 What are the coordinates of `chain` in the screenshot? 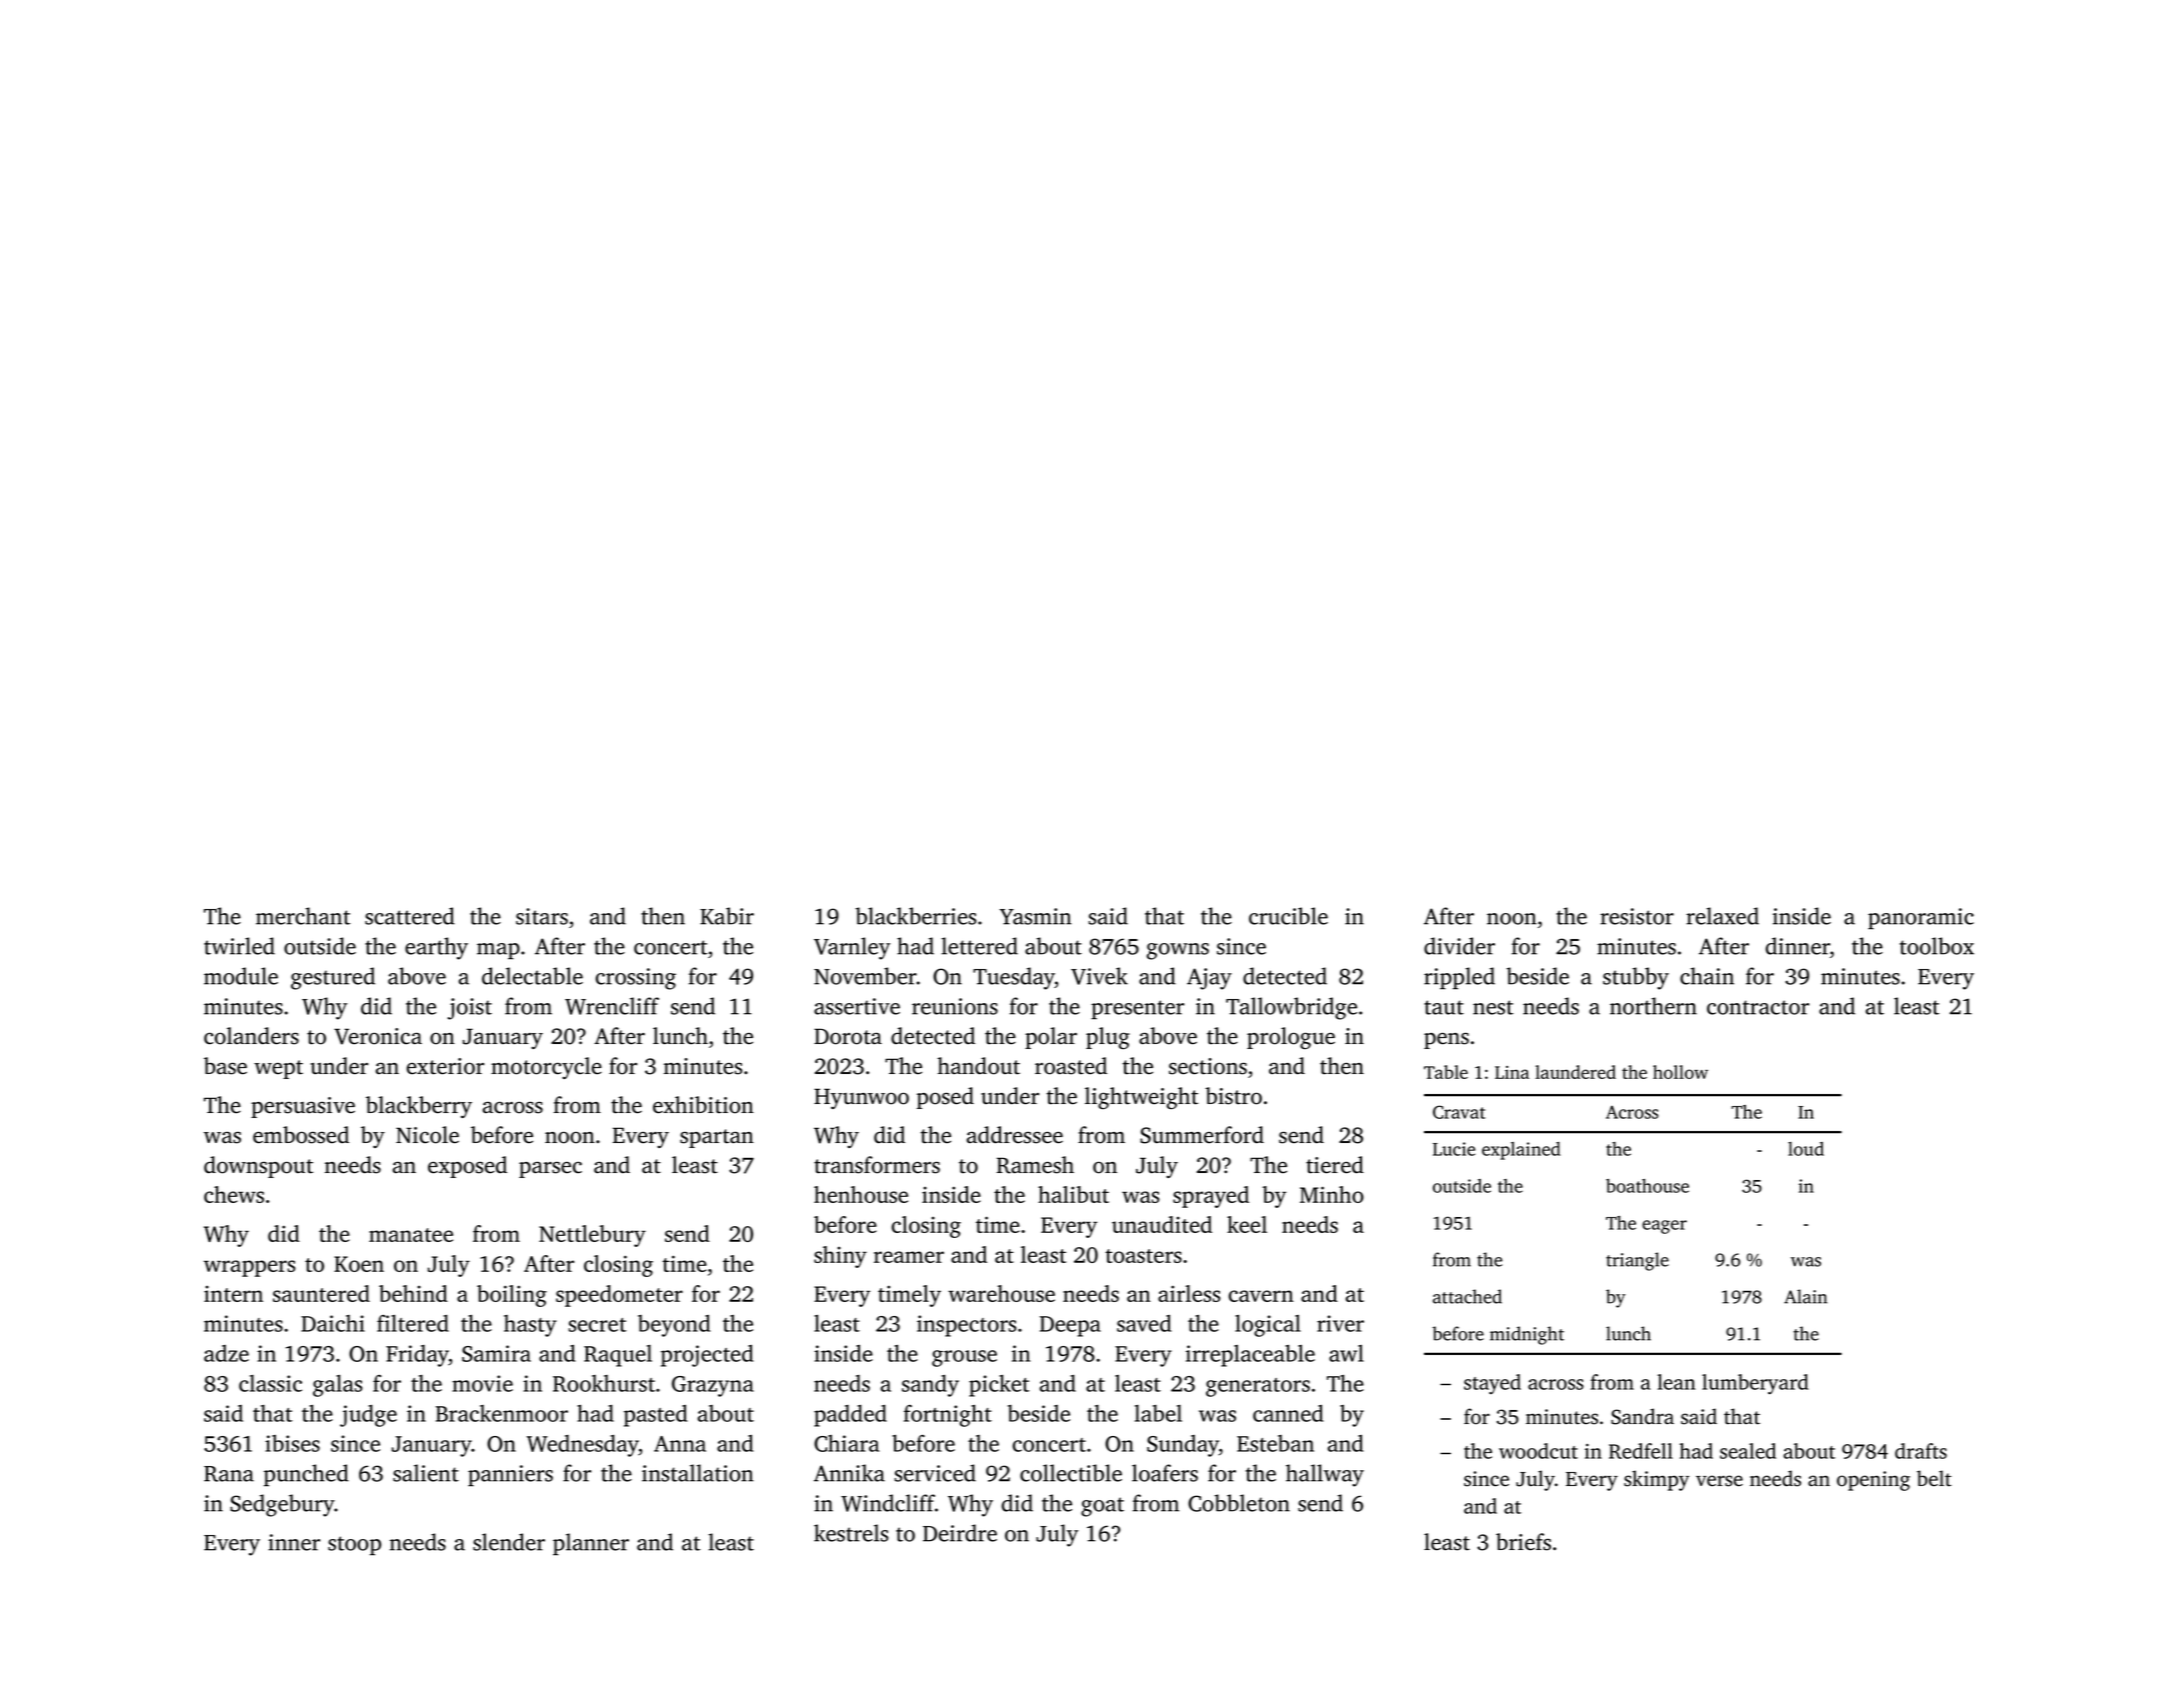 It's located at (1707, 976).
